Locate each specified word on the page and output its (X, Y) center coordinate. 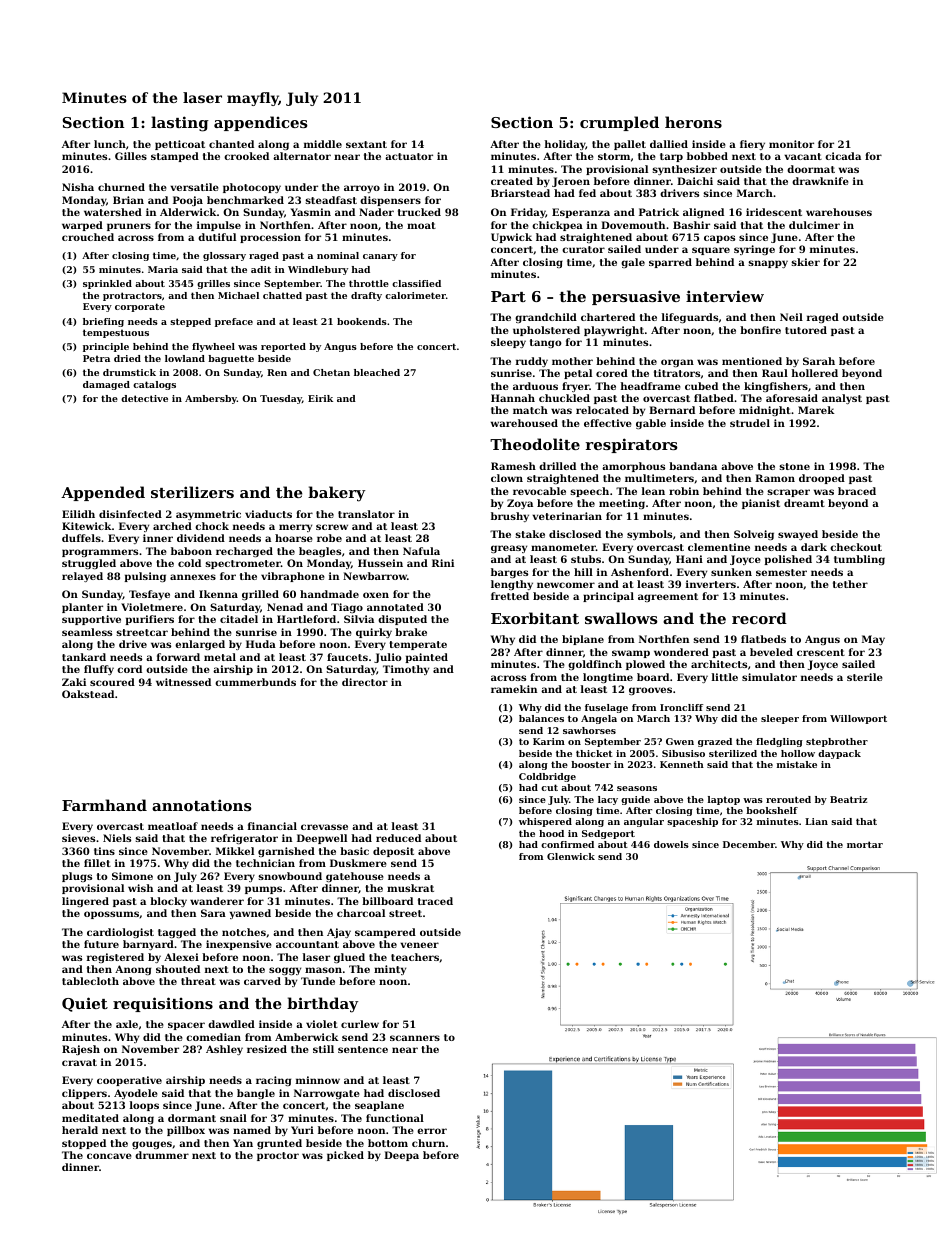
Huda (261, 644)
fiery (752, 145)
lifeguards (690, 318)
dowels (671, 844)
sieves (78, 838)
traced (435, 901)
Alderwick (188, 212)
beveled (771, 652)
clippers (84, 1094)
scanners (415, 1038)
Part (508, 296)
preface (234, 322)
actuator (409, 156)
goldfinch (595, 665)
